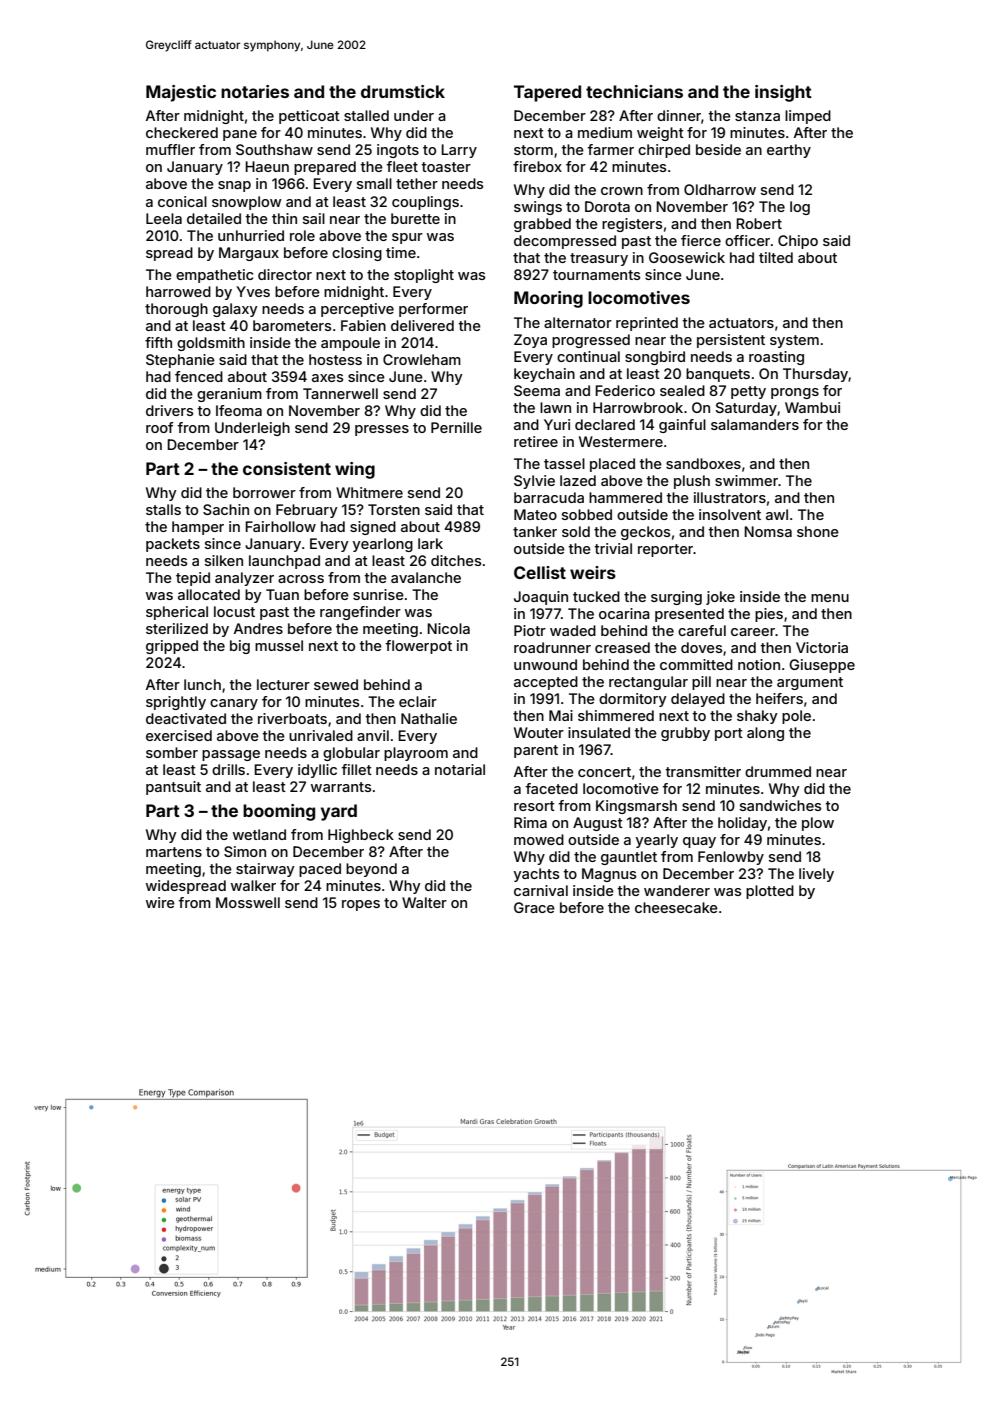  What do you see at coordinates (172, 647) in the screenshot?
I see `gripped` at bounding box center [172, 647].
